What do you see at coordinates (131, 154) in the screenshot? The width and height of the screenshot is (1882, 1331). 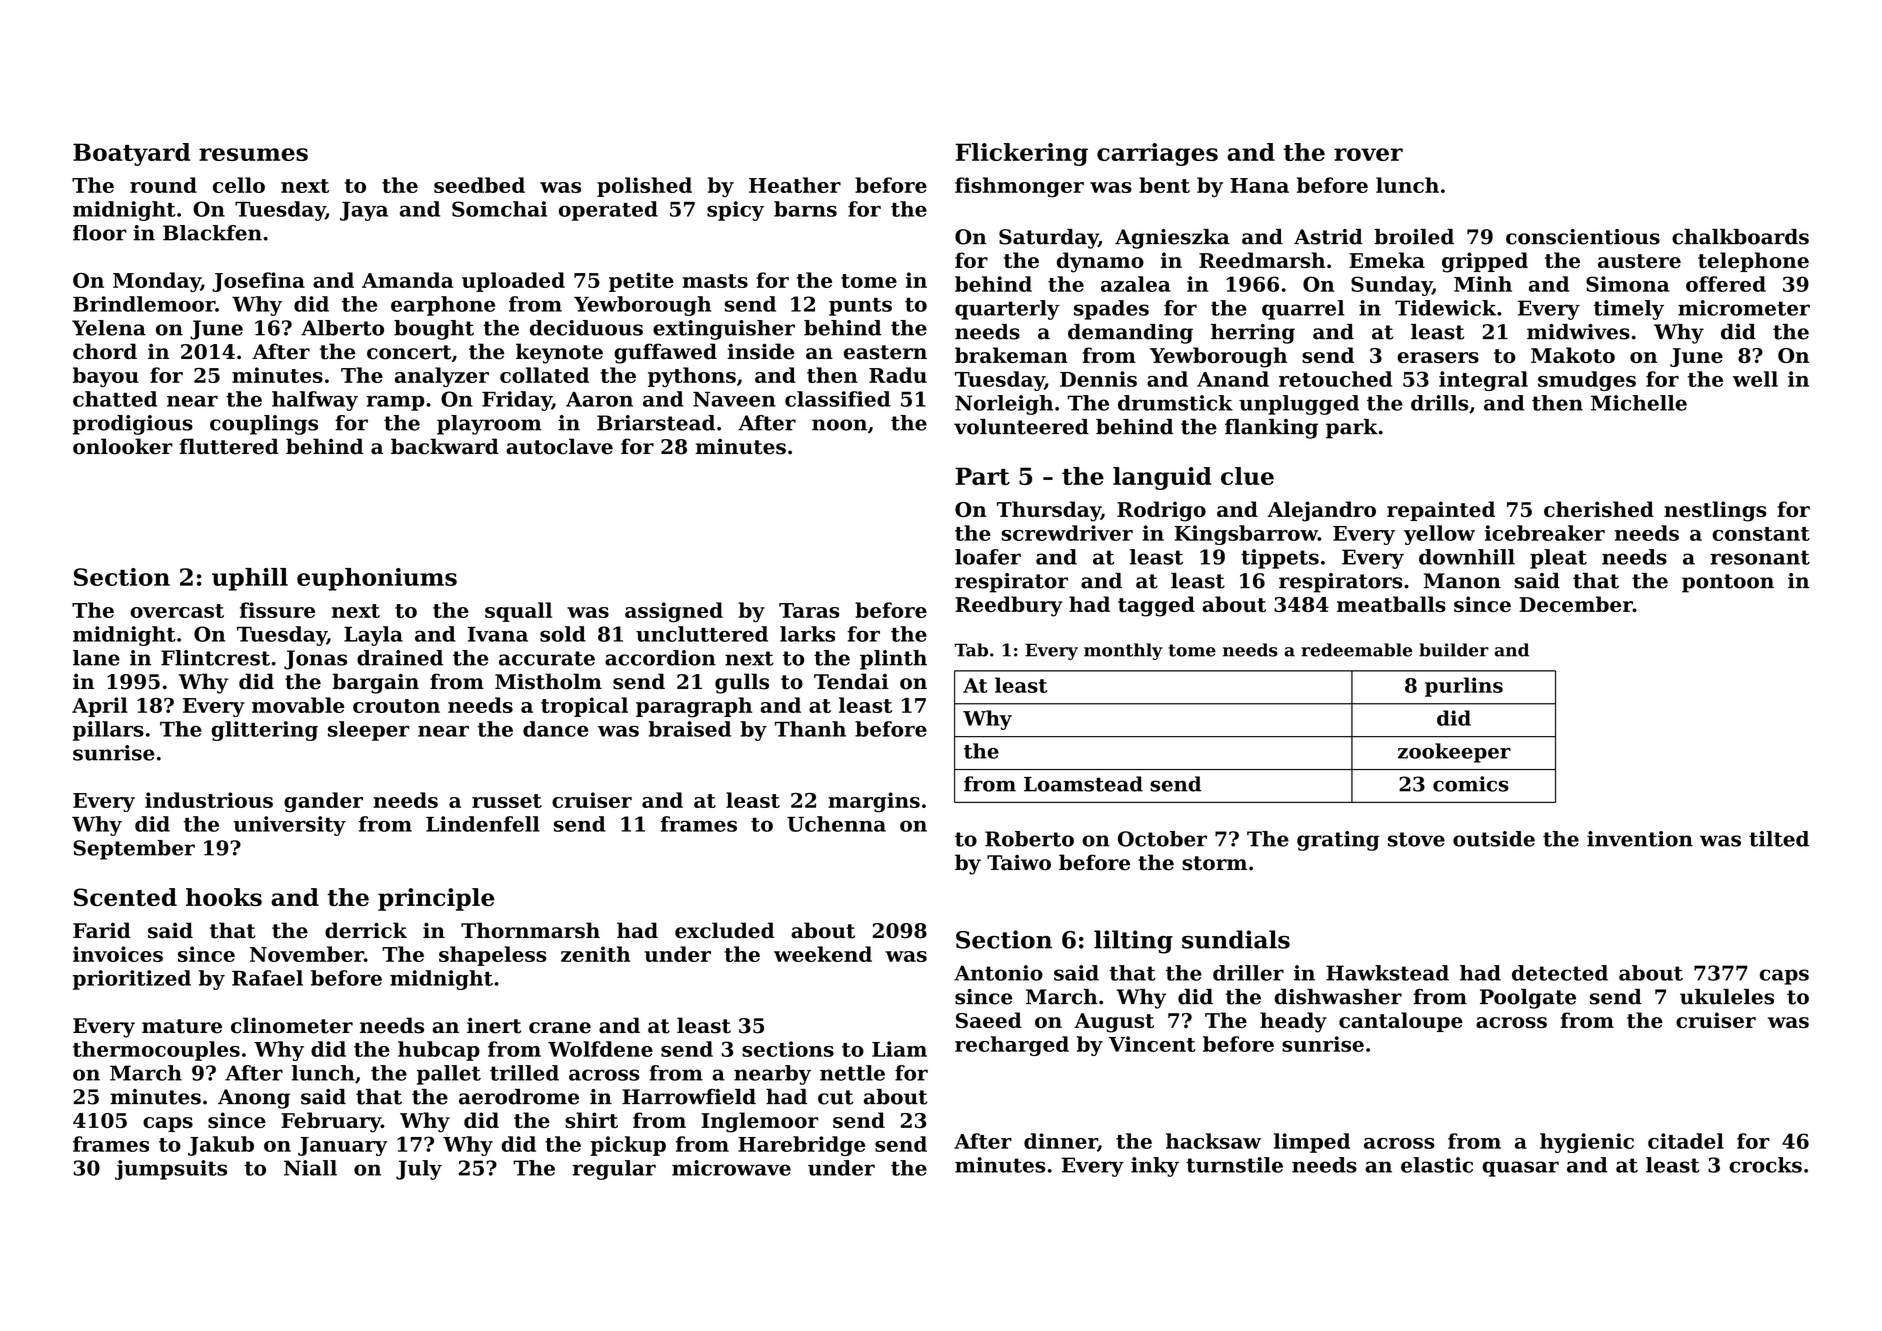 I see `Boatyard` at bounding box center [131, 154].
